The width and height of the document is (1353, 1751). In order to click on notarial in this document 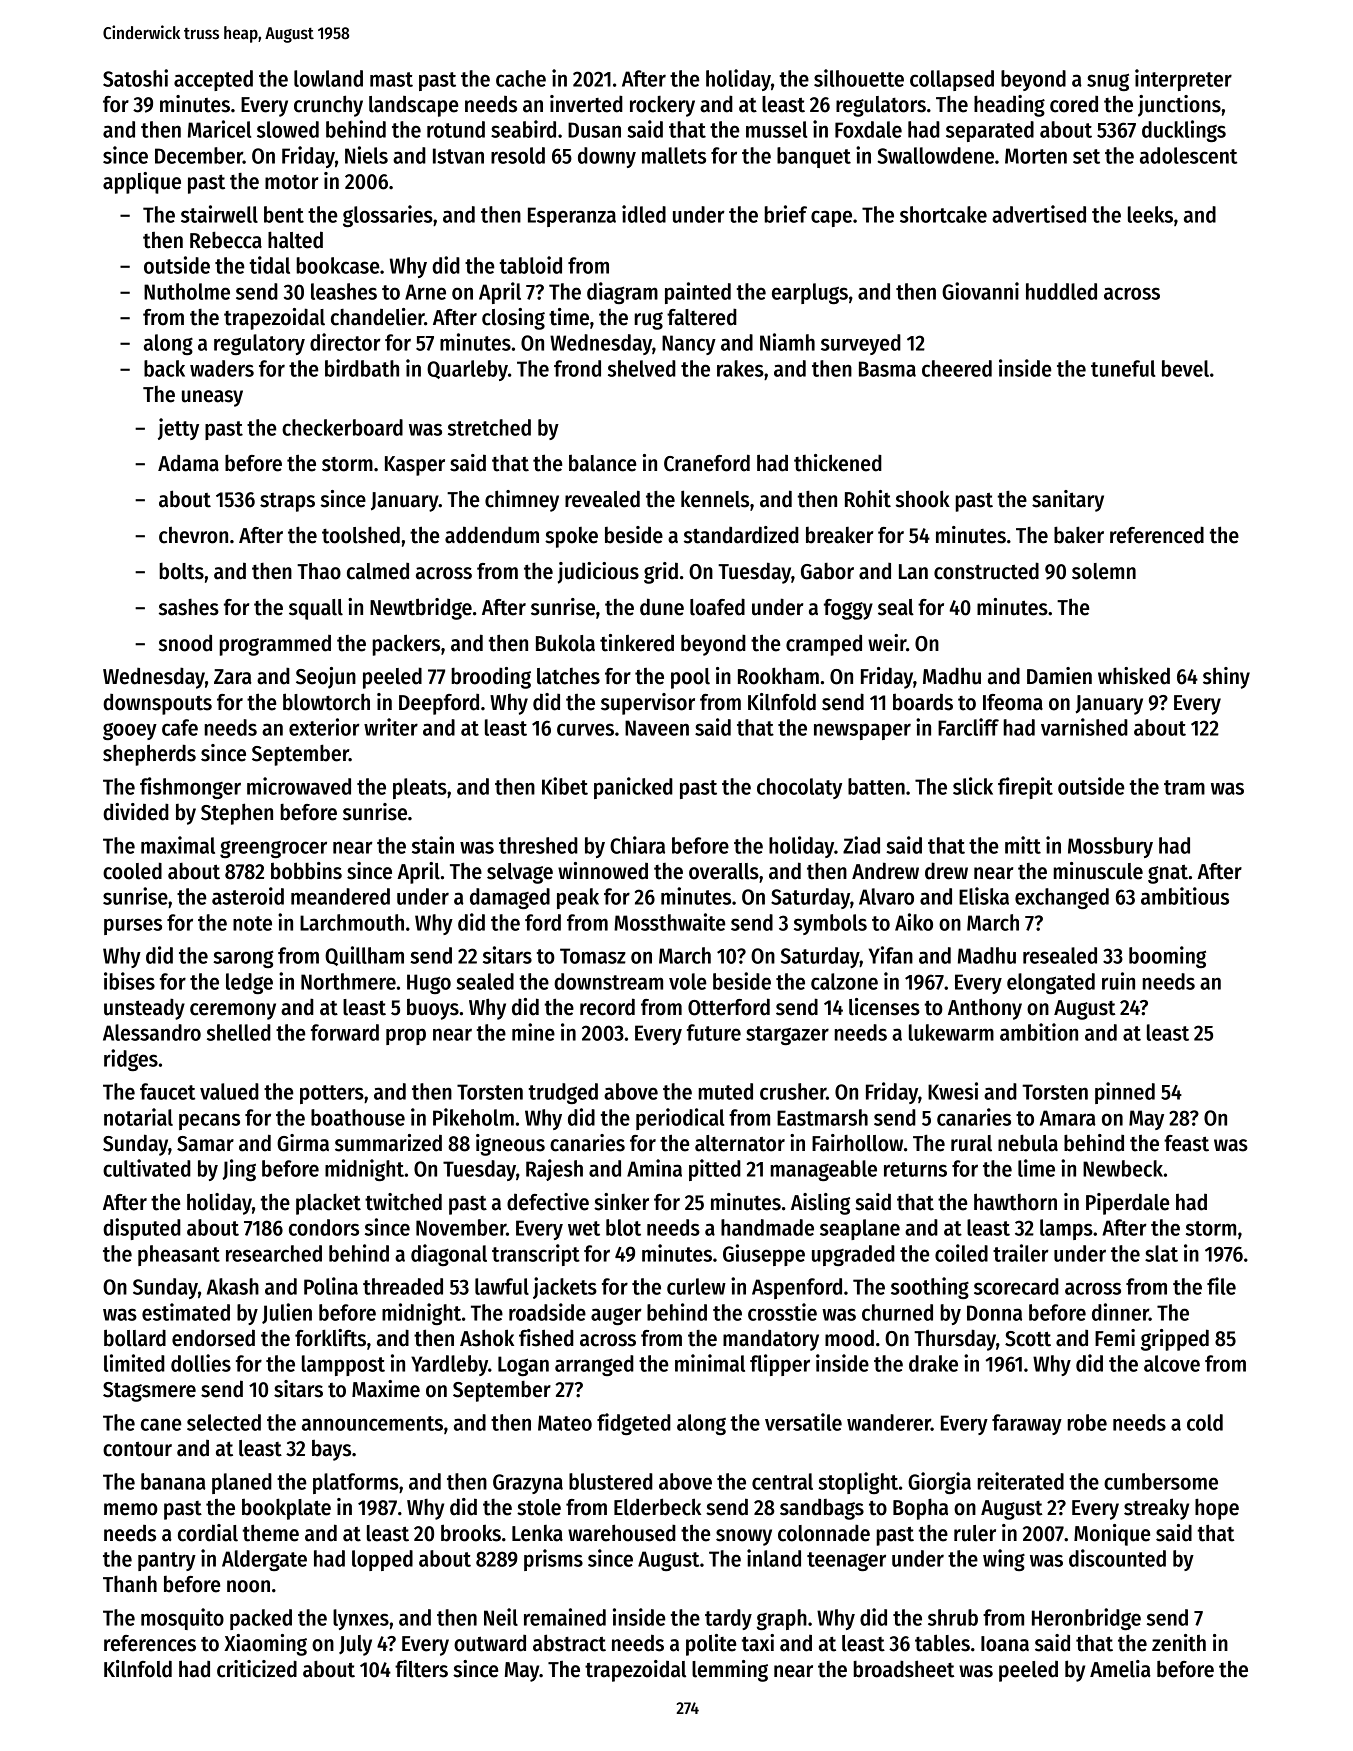, I will do `click(138, 1117)`.
